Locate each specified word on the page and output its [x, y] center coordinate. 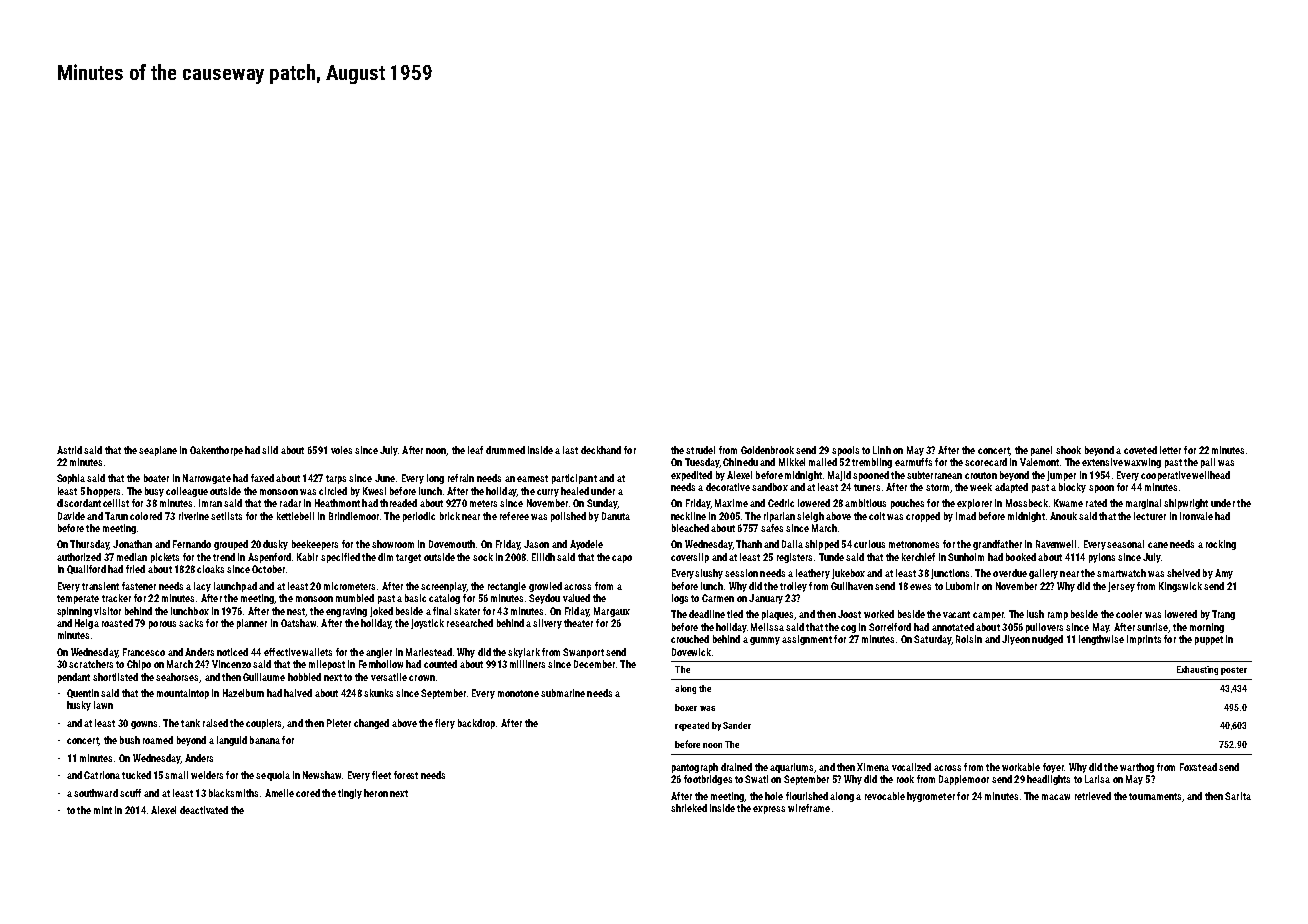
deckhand [601, 450]
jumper [1061, 476]
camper [988, 616]
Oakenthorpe [216, 451]
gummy [765, 641]
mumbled [355, 598]
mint [103, 810]
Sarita [1238, 796]
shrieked [689, 808]
